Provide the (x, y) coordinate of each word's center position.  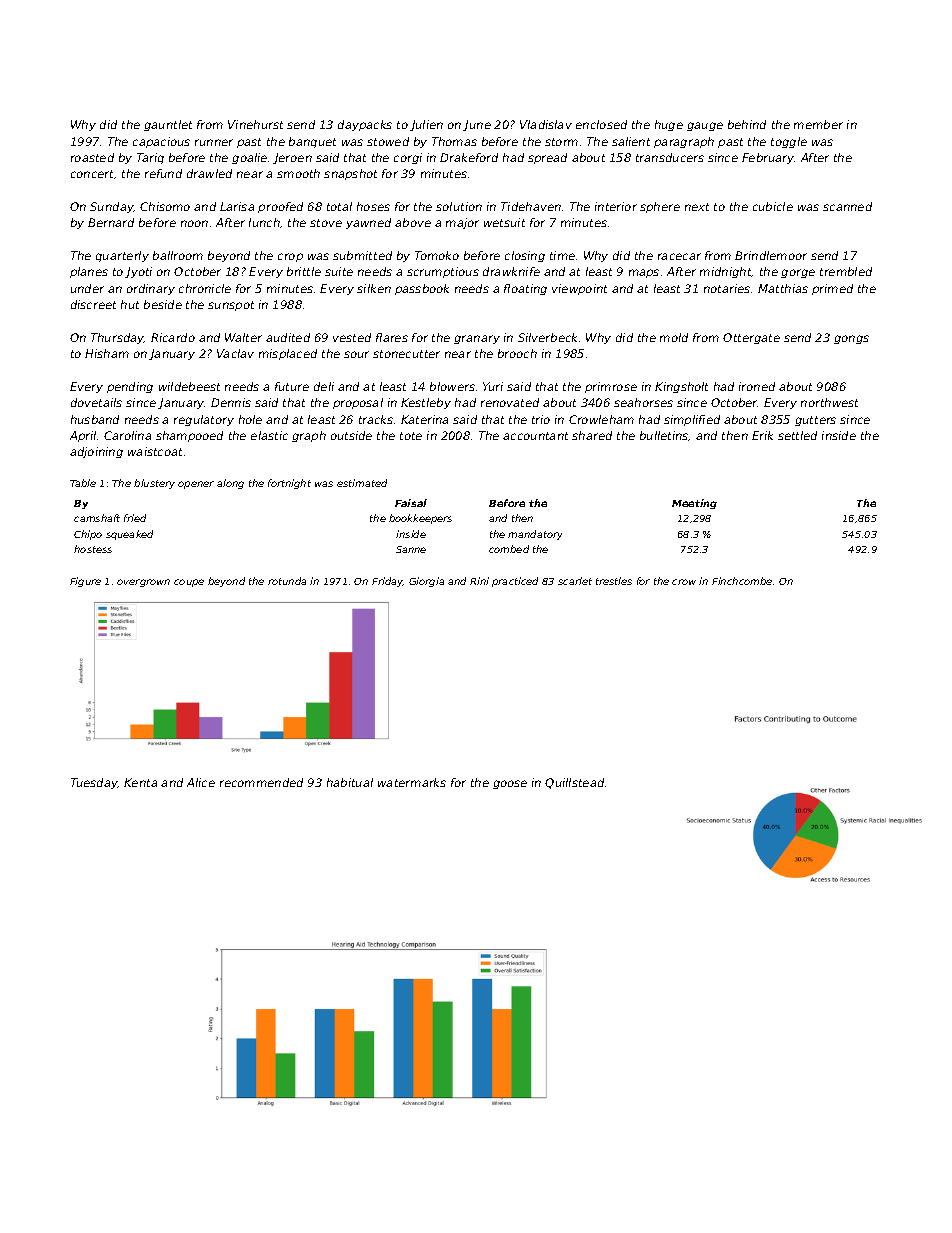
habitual (350, 782)
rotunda (287, 581)
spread (547, 158)
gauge (705, 126)
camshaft (97, 518)
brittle (304, 271)
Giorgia (426, 582)
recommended (261, 782)
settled (797, 435)
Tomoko (437, 255)
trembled (846, 271)
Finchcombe (742, 581)
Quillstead (574, 783)
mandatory (535, 535)
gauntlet (168, 125)
